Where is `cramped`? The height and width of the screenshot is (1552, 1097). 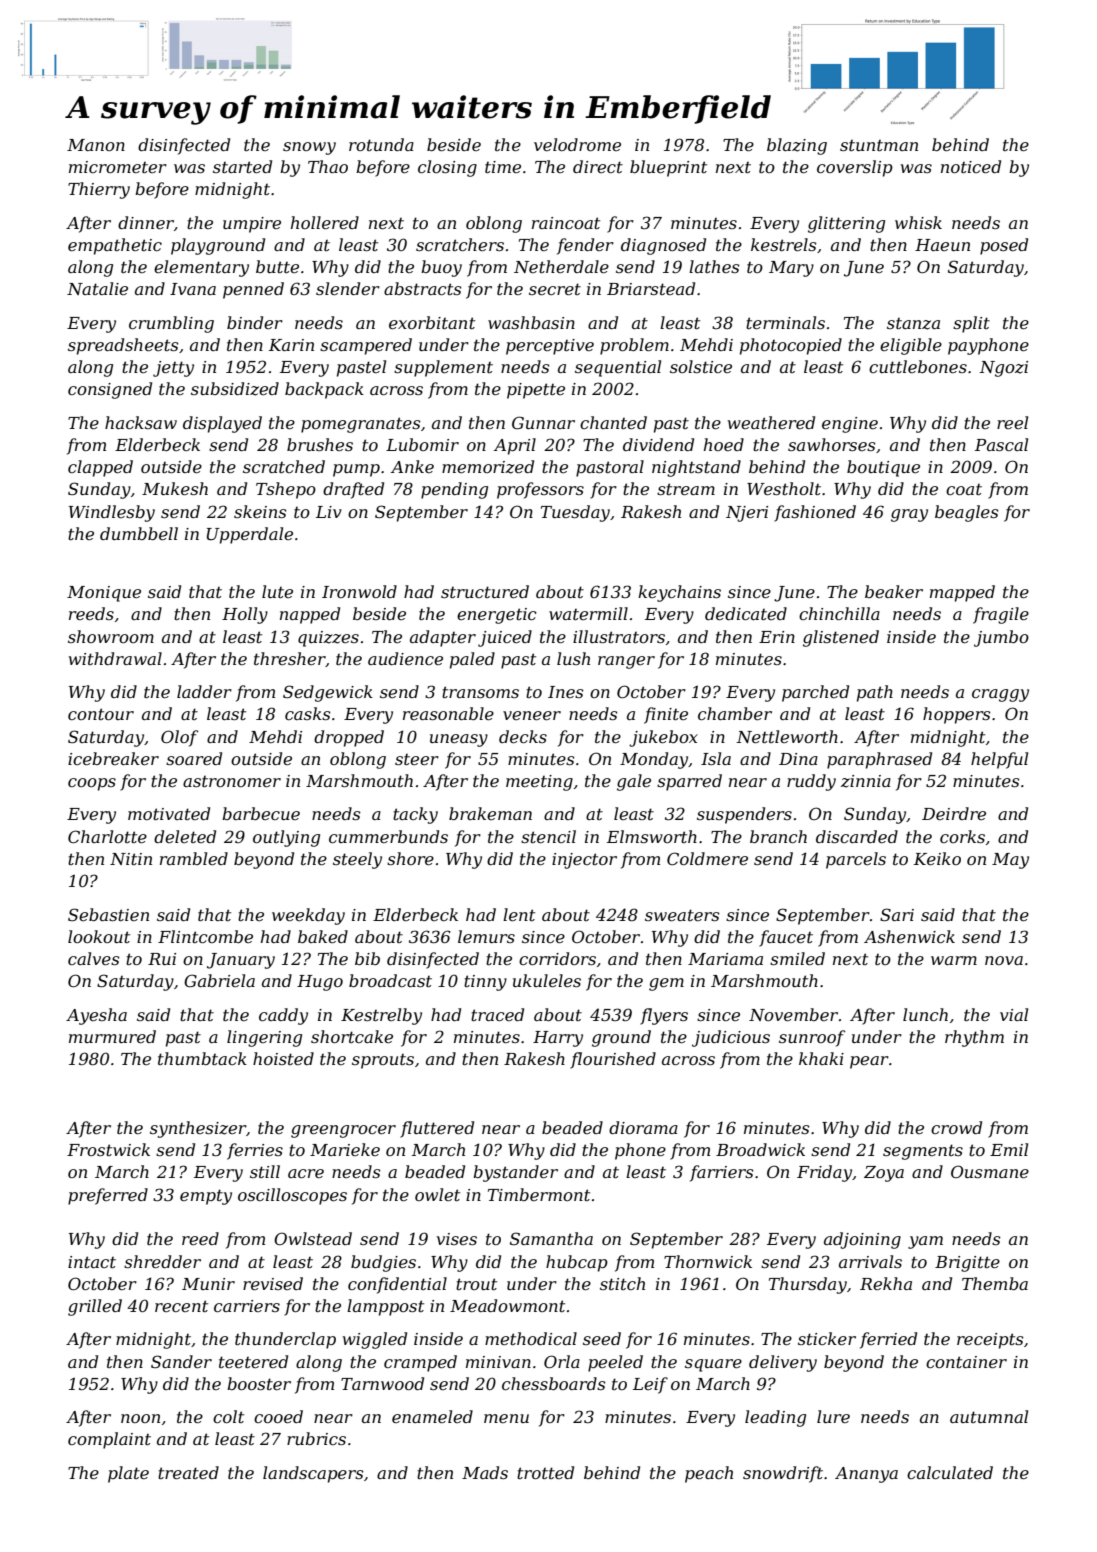 cramped is located at coordinates (420, 1363).
